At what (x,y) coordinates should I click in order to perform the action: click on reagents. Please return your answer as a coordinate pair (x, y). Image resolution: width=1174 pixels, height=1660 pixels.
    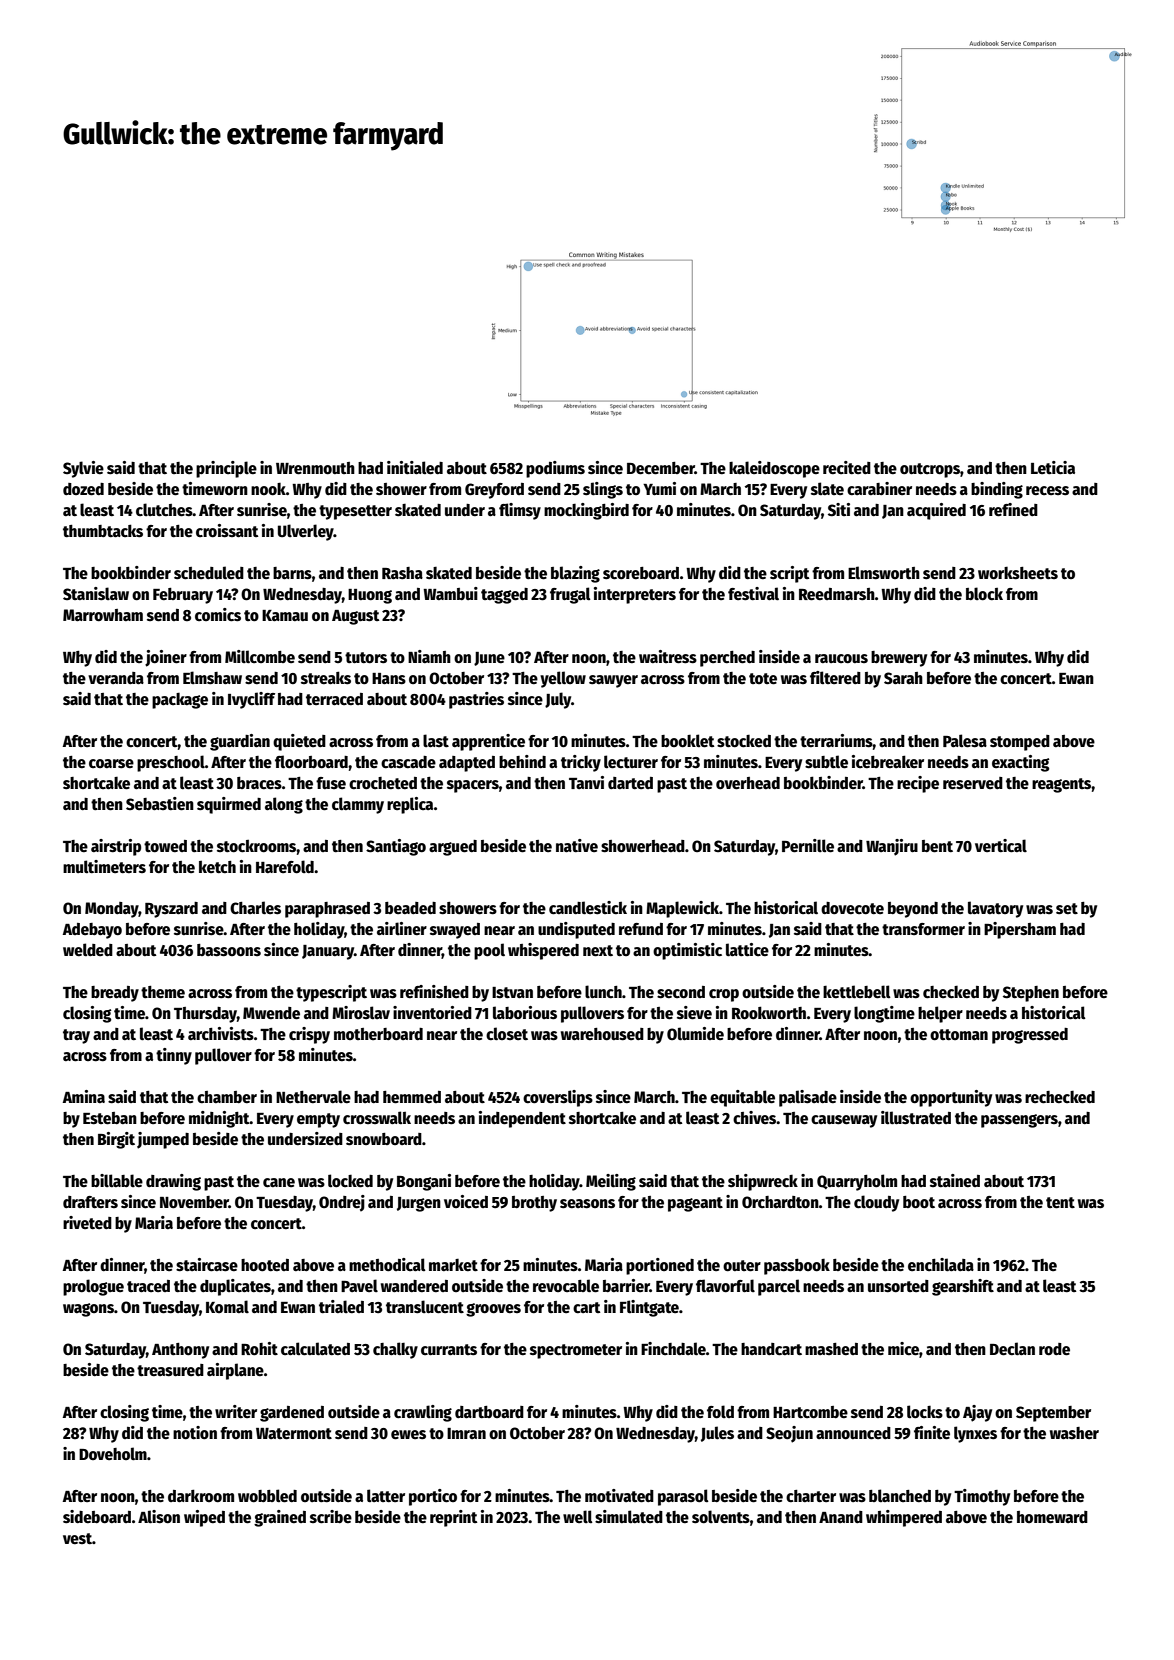
    Looking at the image, I should click on (1062, 785).
